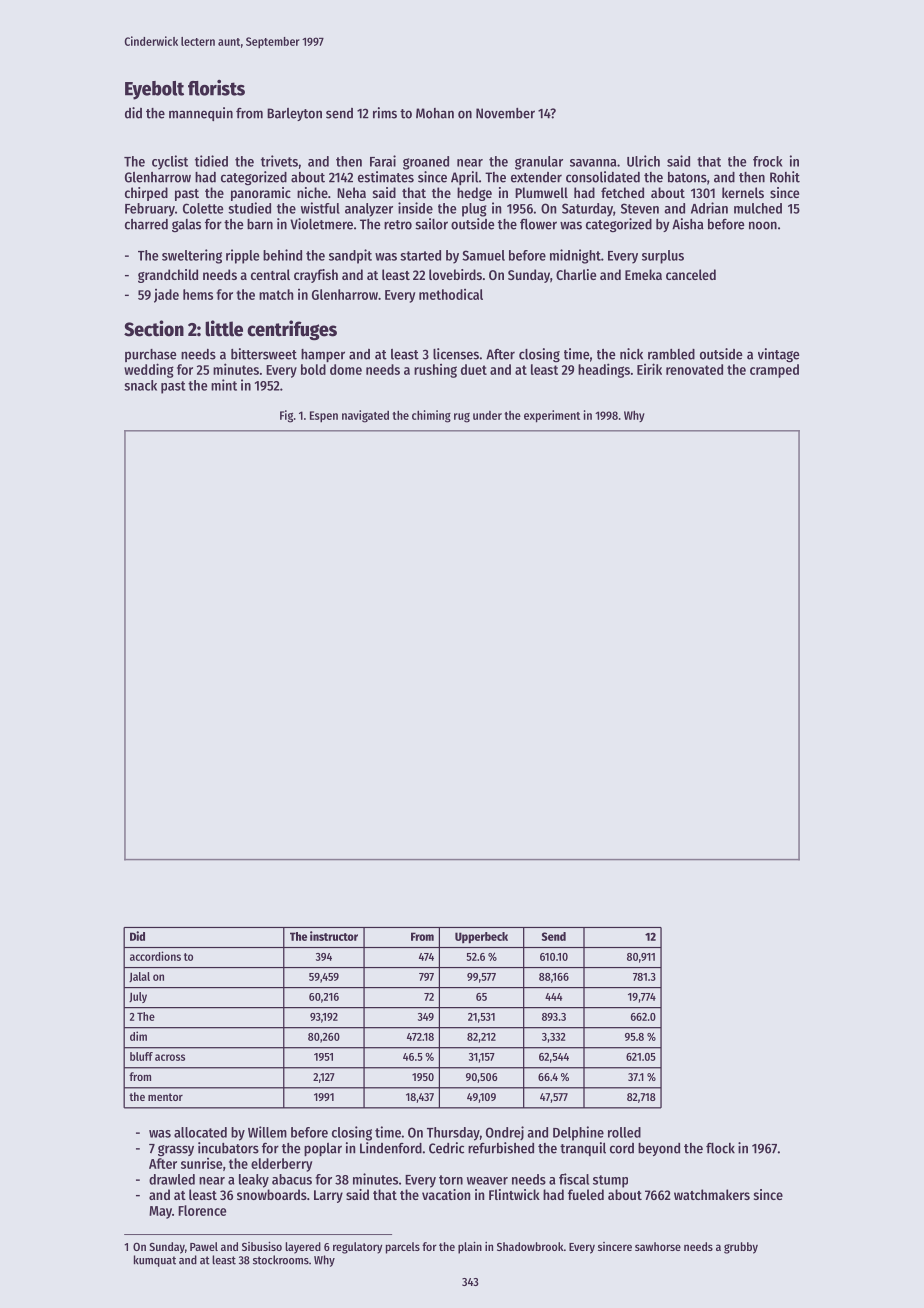 This document has height=1308, width=924. Describe the element at coordinates (451, 294) in the document. I see `methodical` at that location.
